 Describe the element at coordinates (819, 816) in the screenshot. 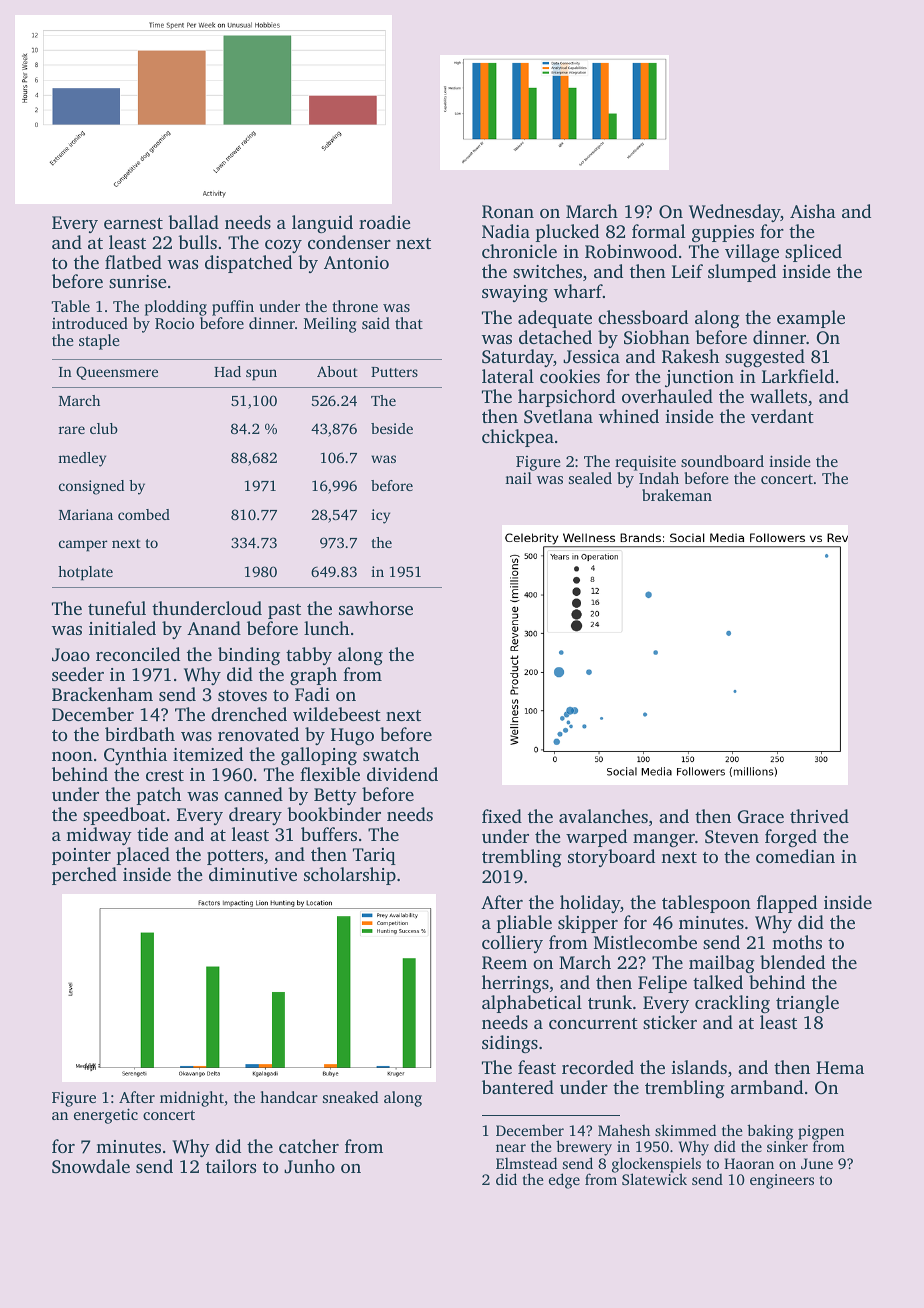

I see `thrived` at that location.
